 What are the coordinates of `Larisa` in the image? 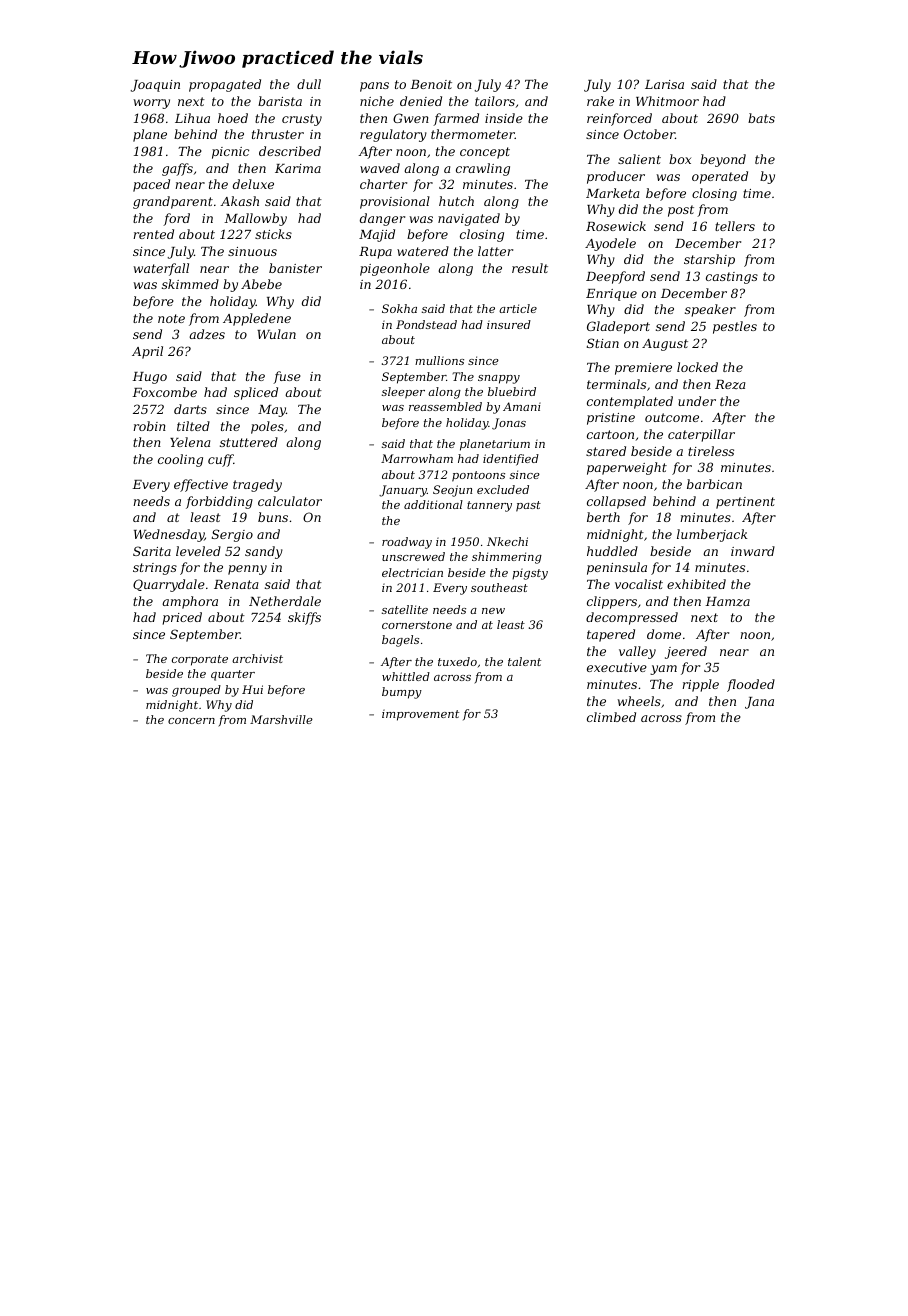 It's located at (664, 84).
